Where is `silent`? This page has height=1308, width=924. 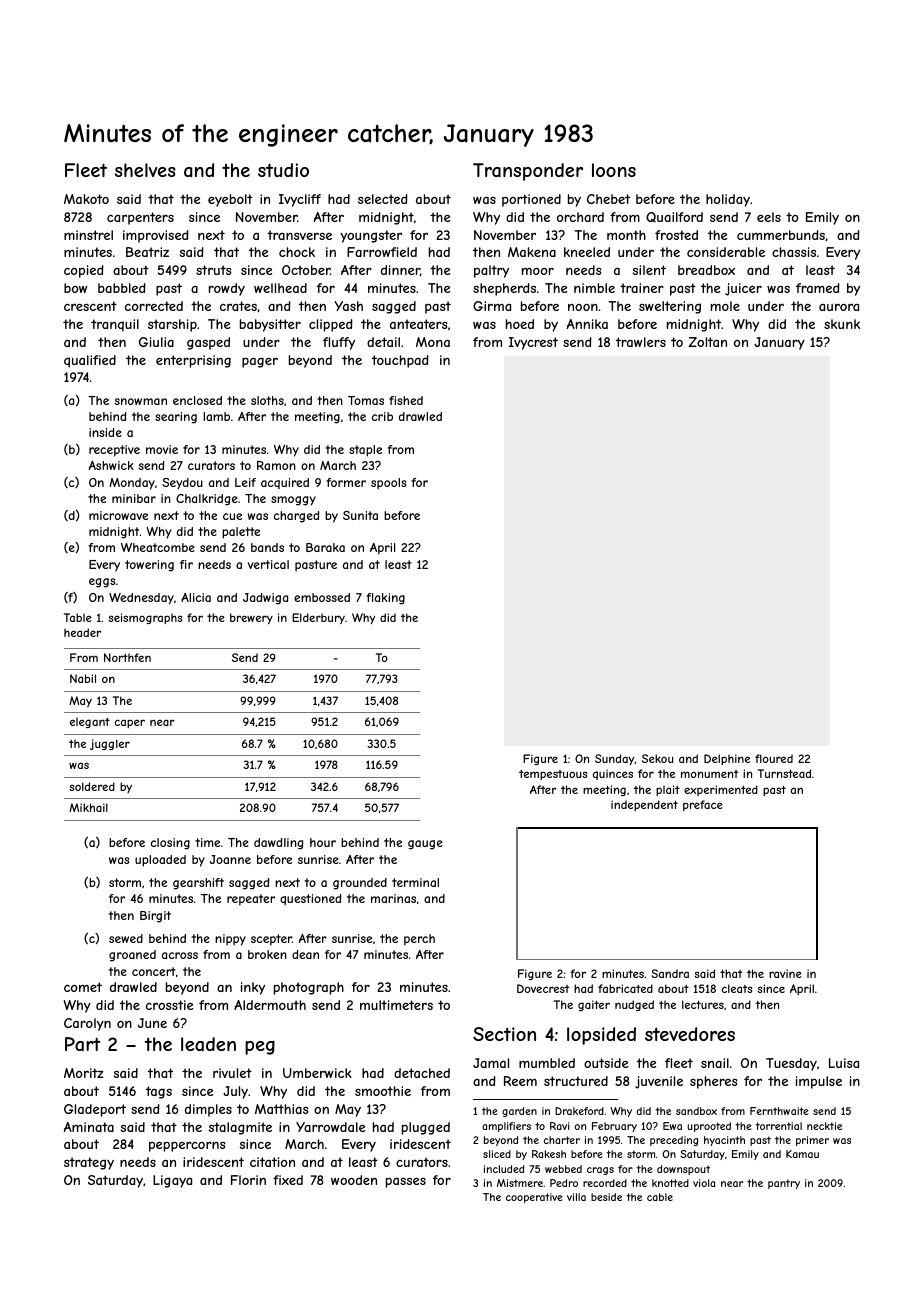 silent is located at coordinates (649, 270).
